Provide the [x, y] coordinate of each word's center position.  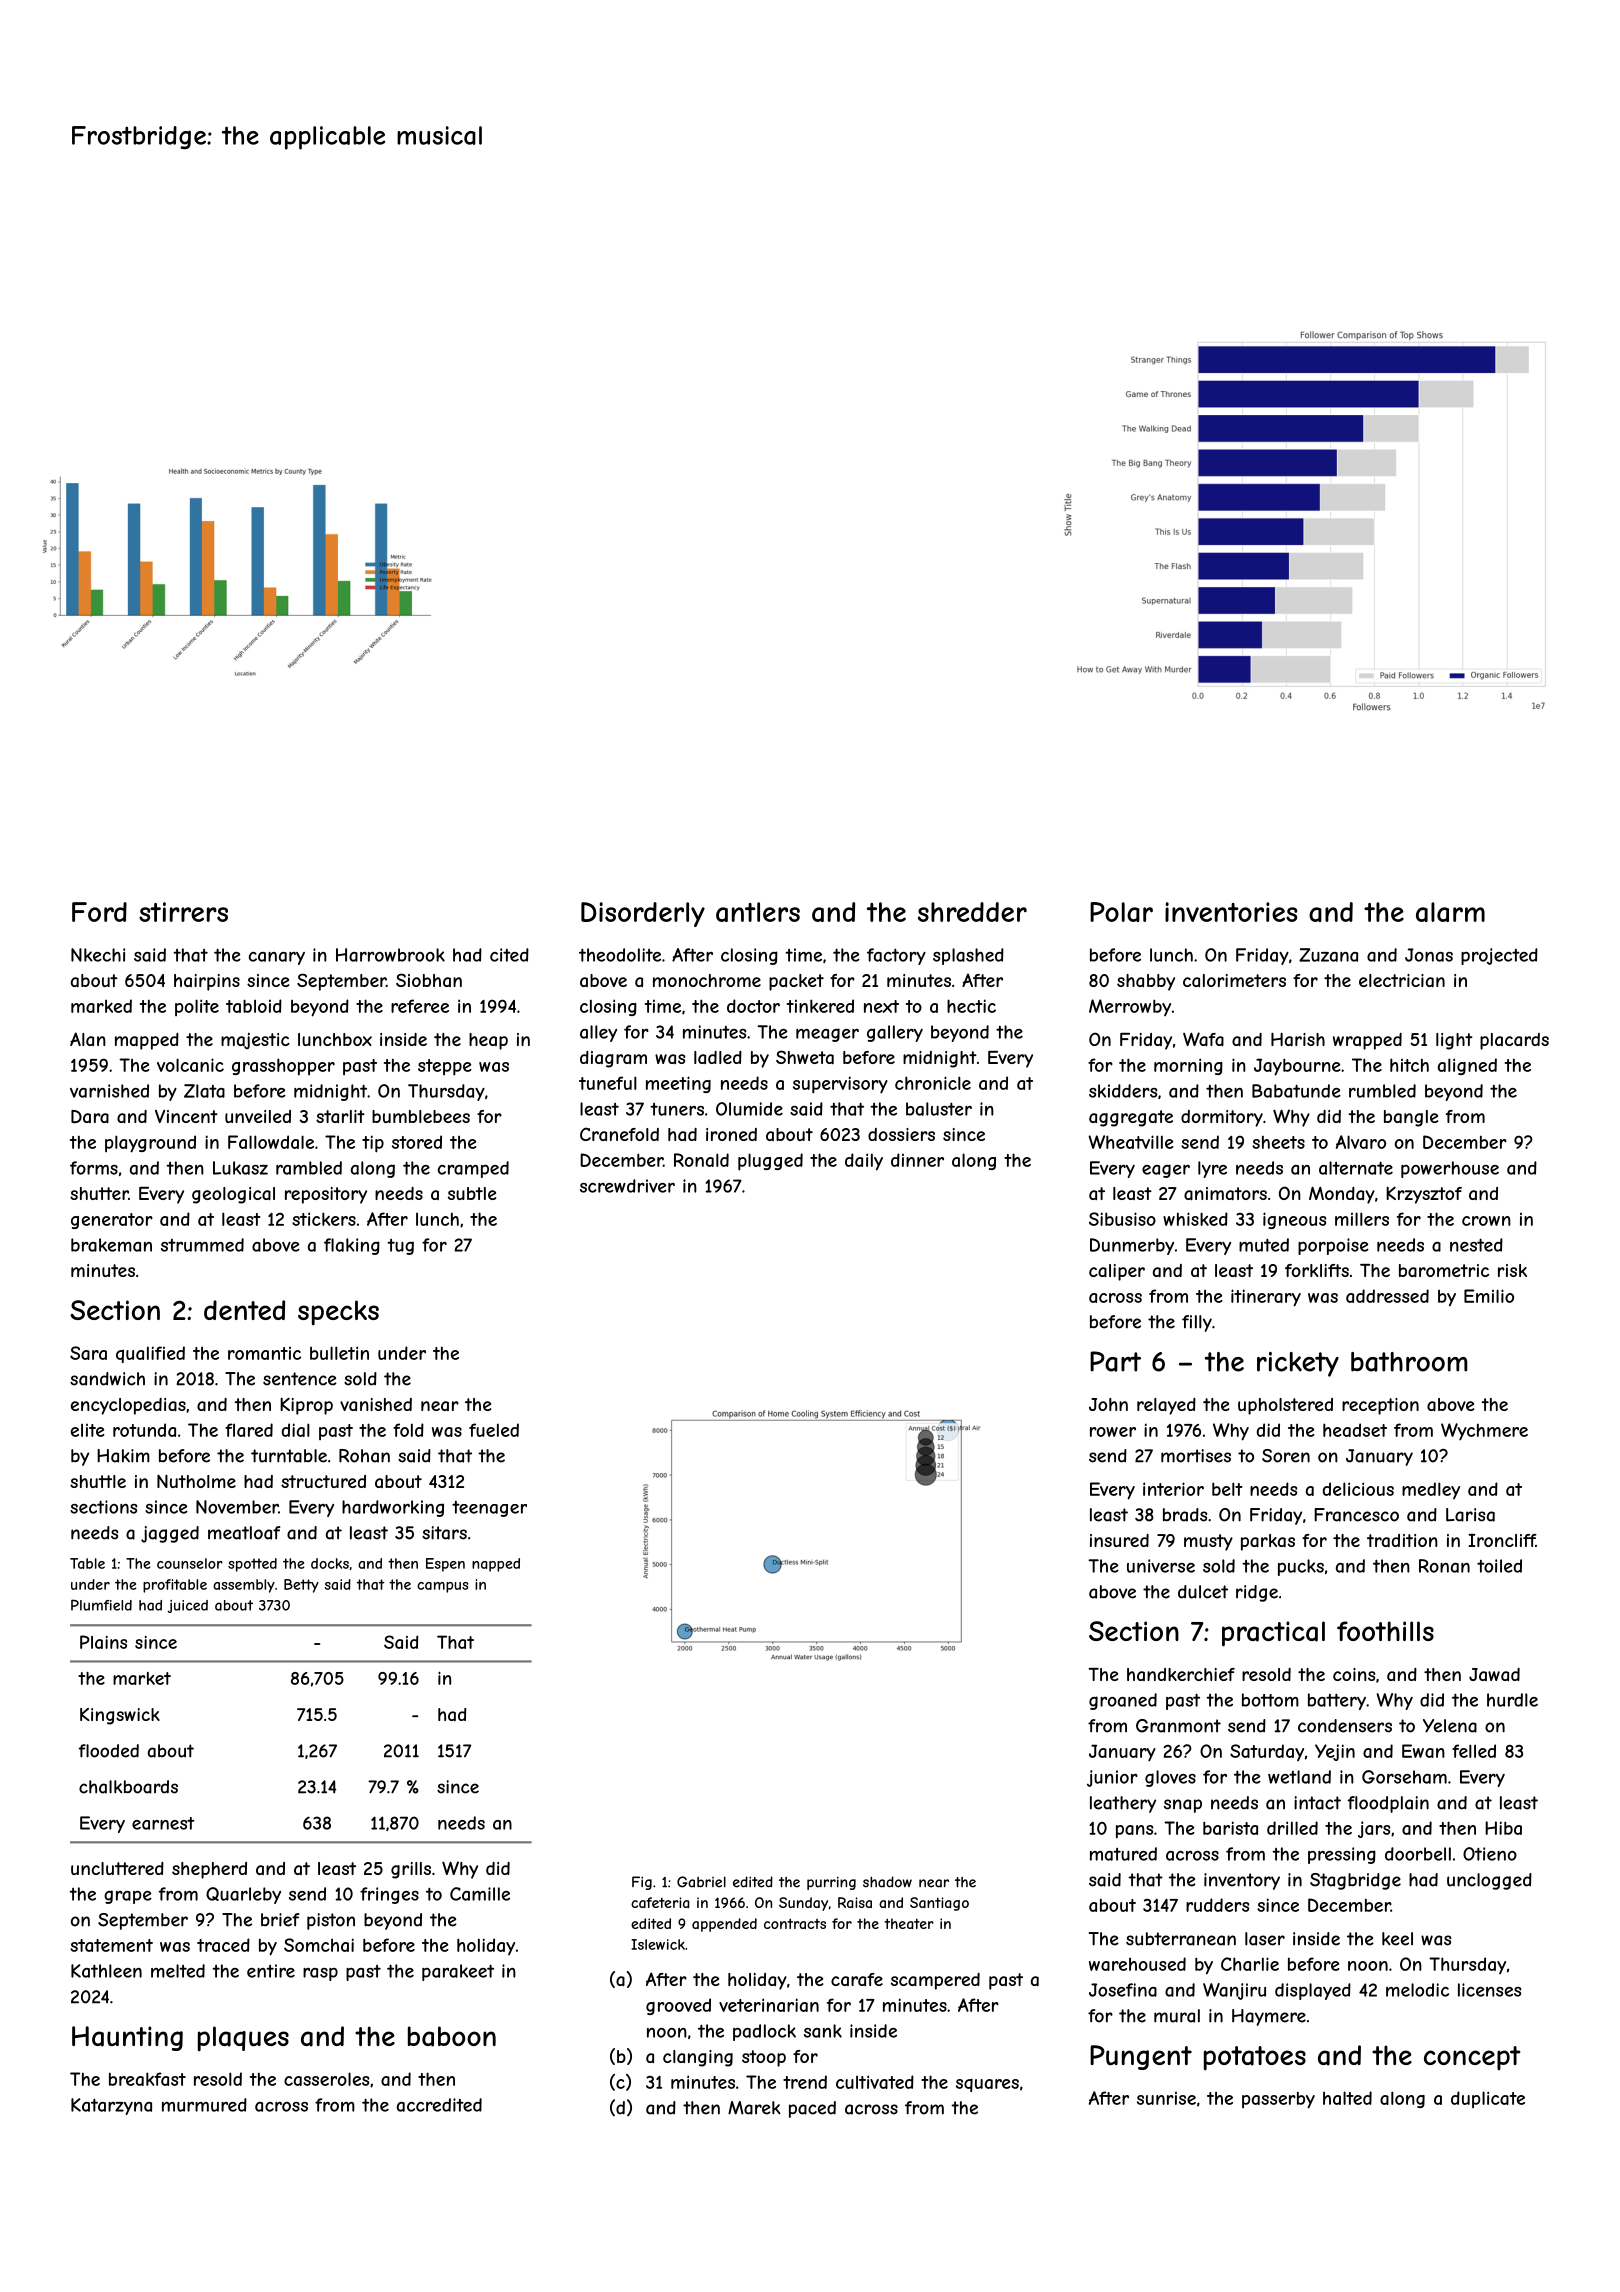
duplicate [1488, 2099]
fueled [494, 1430]
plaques [243, 2039]
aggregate [1131, 1118]
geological [233, 1195]
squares [987, 2085]
